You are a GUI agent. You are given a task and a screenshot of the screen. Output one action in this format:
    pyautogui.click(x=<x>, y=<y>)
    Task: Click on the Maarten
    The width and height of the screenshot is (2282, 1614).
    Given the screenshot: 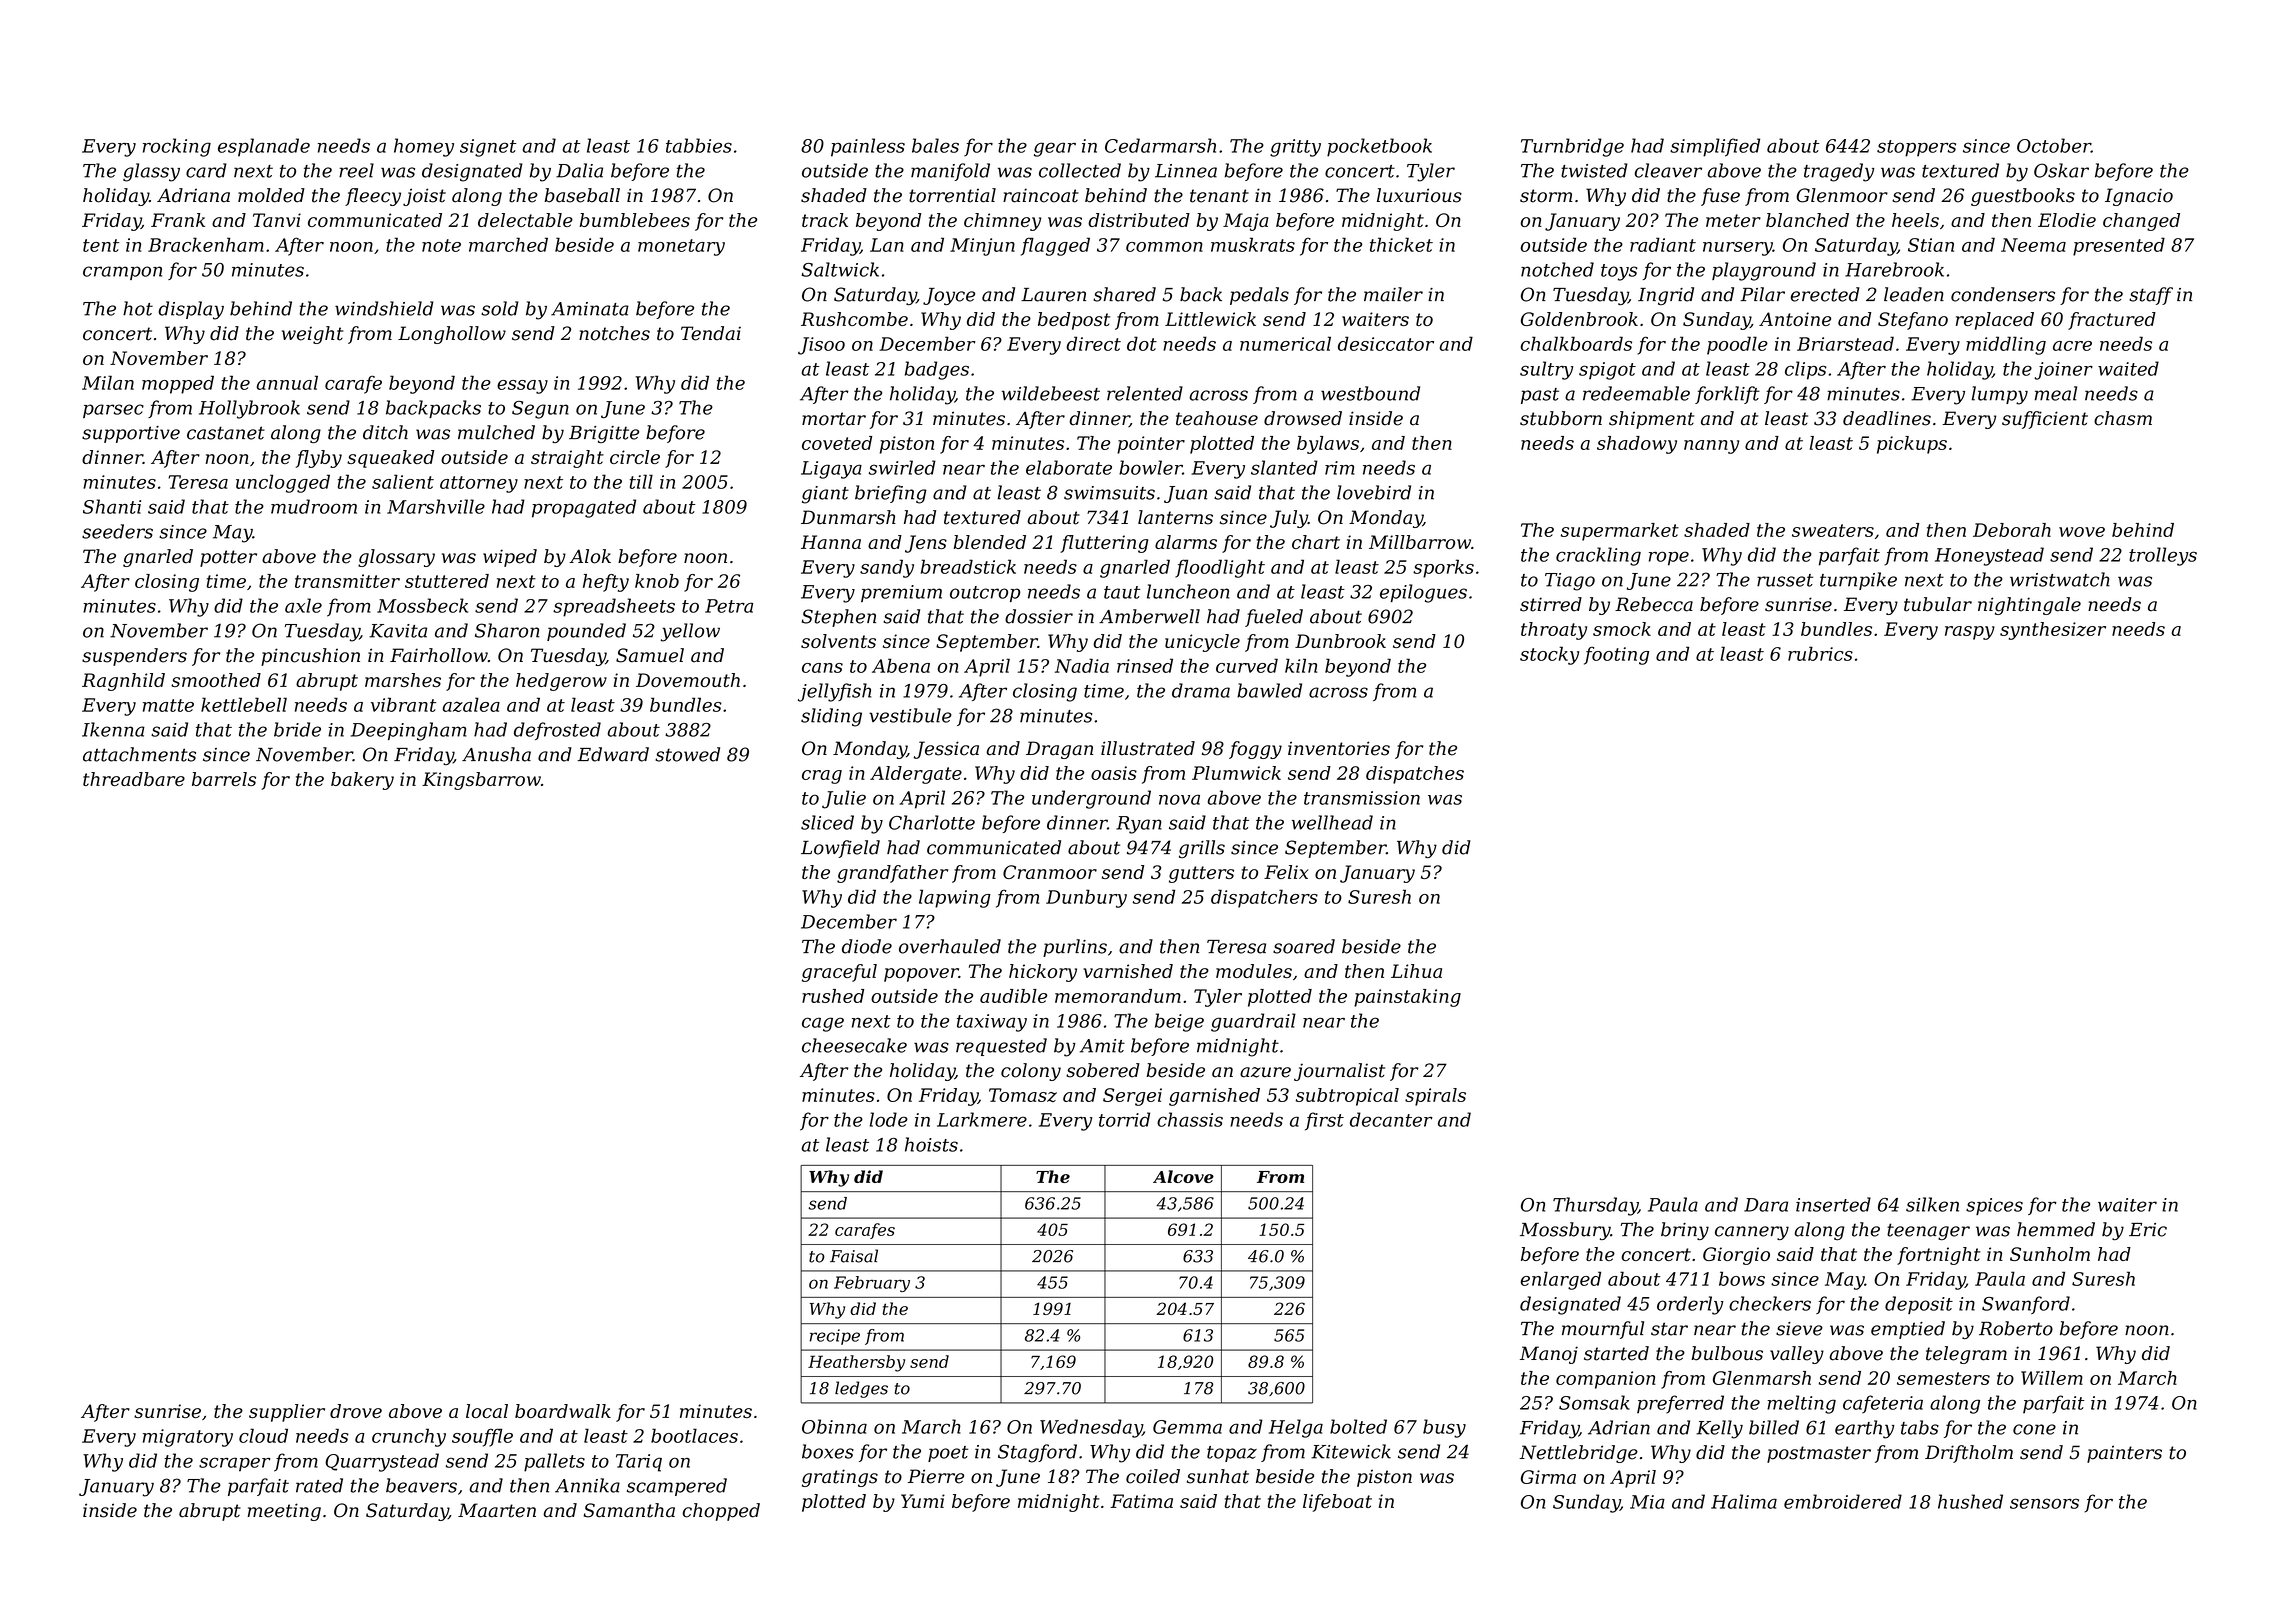 What is the action you would take?
    pyautogui.click(x=497, y=1510)
